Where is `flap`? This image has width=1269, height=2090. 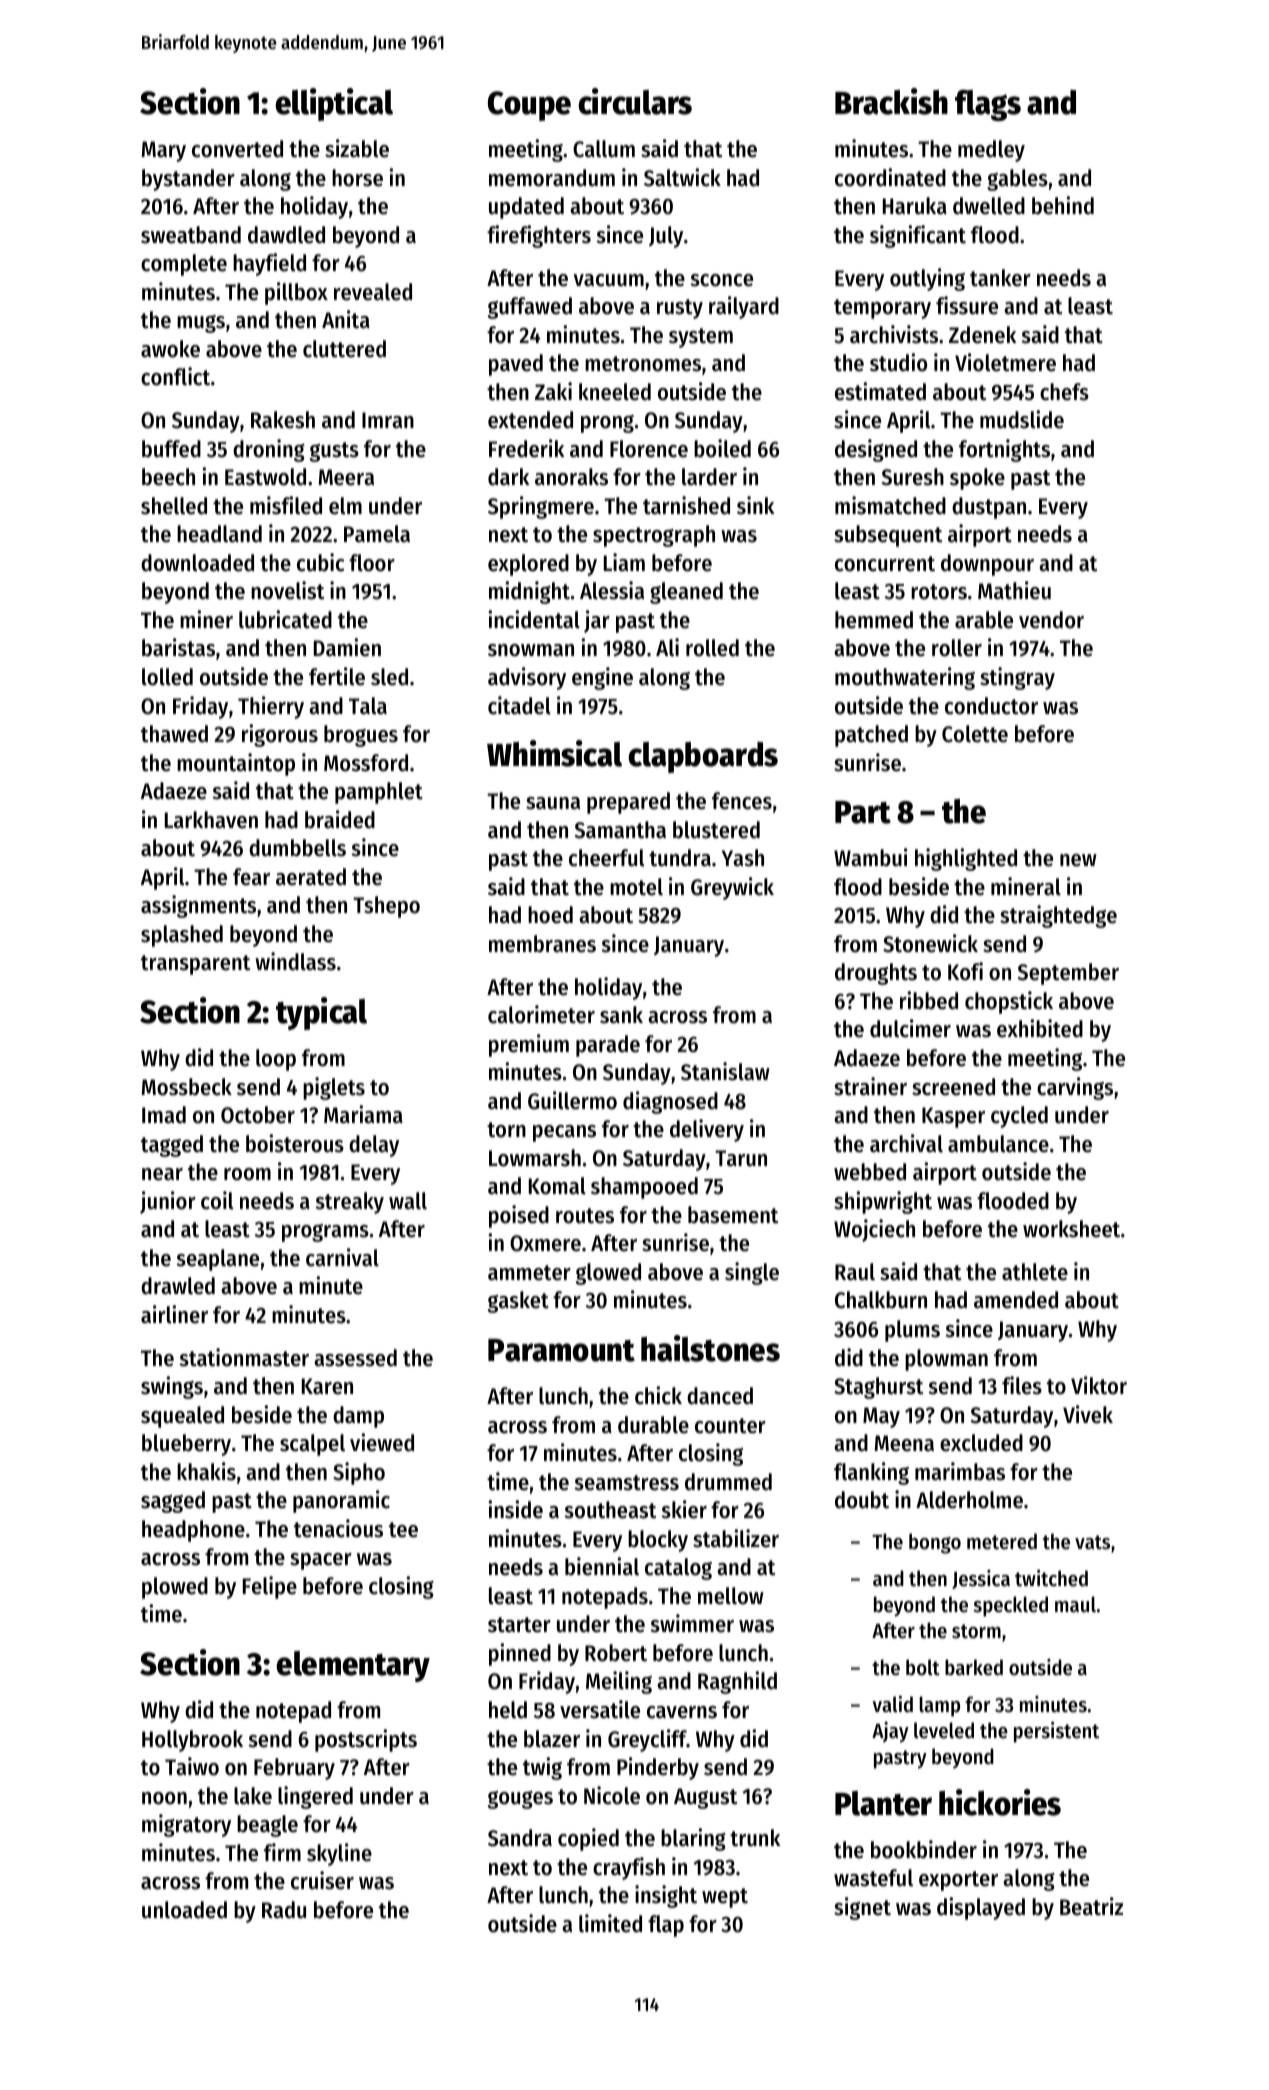 flap is located at coordinates (666, 1926).
